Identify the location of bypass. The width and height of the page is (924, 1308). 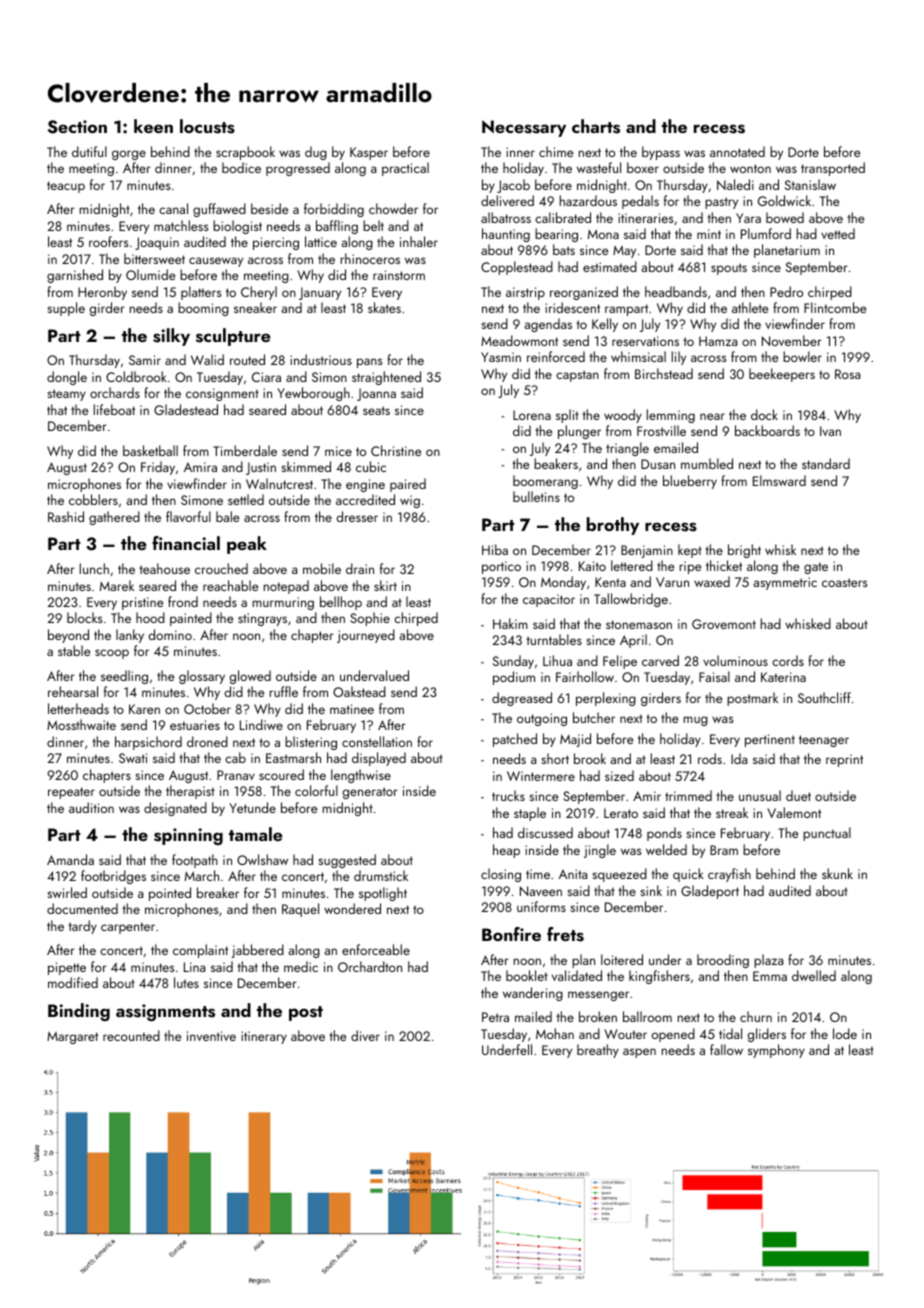
(661, 153).
